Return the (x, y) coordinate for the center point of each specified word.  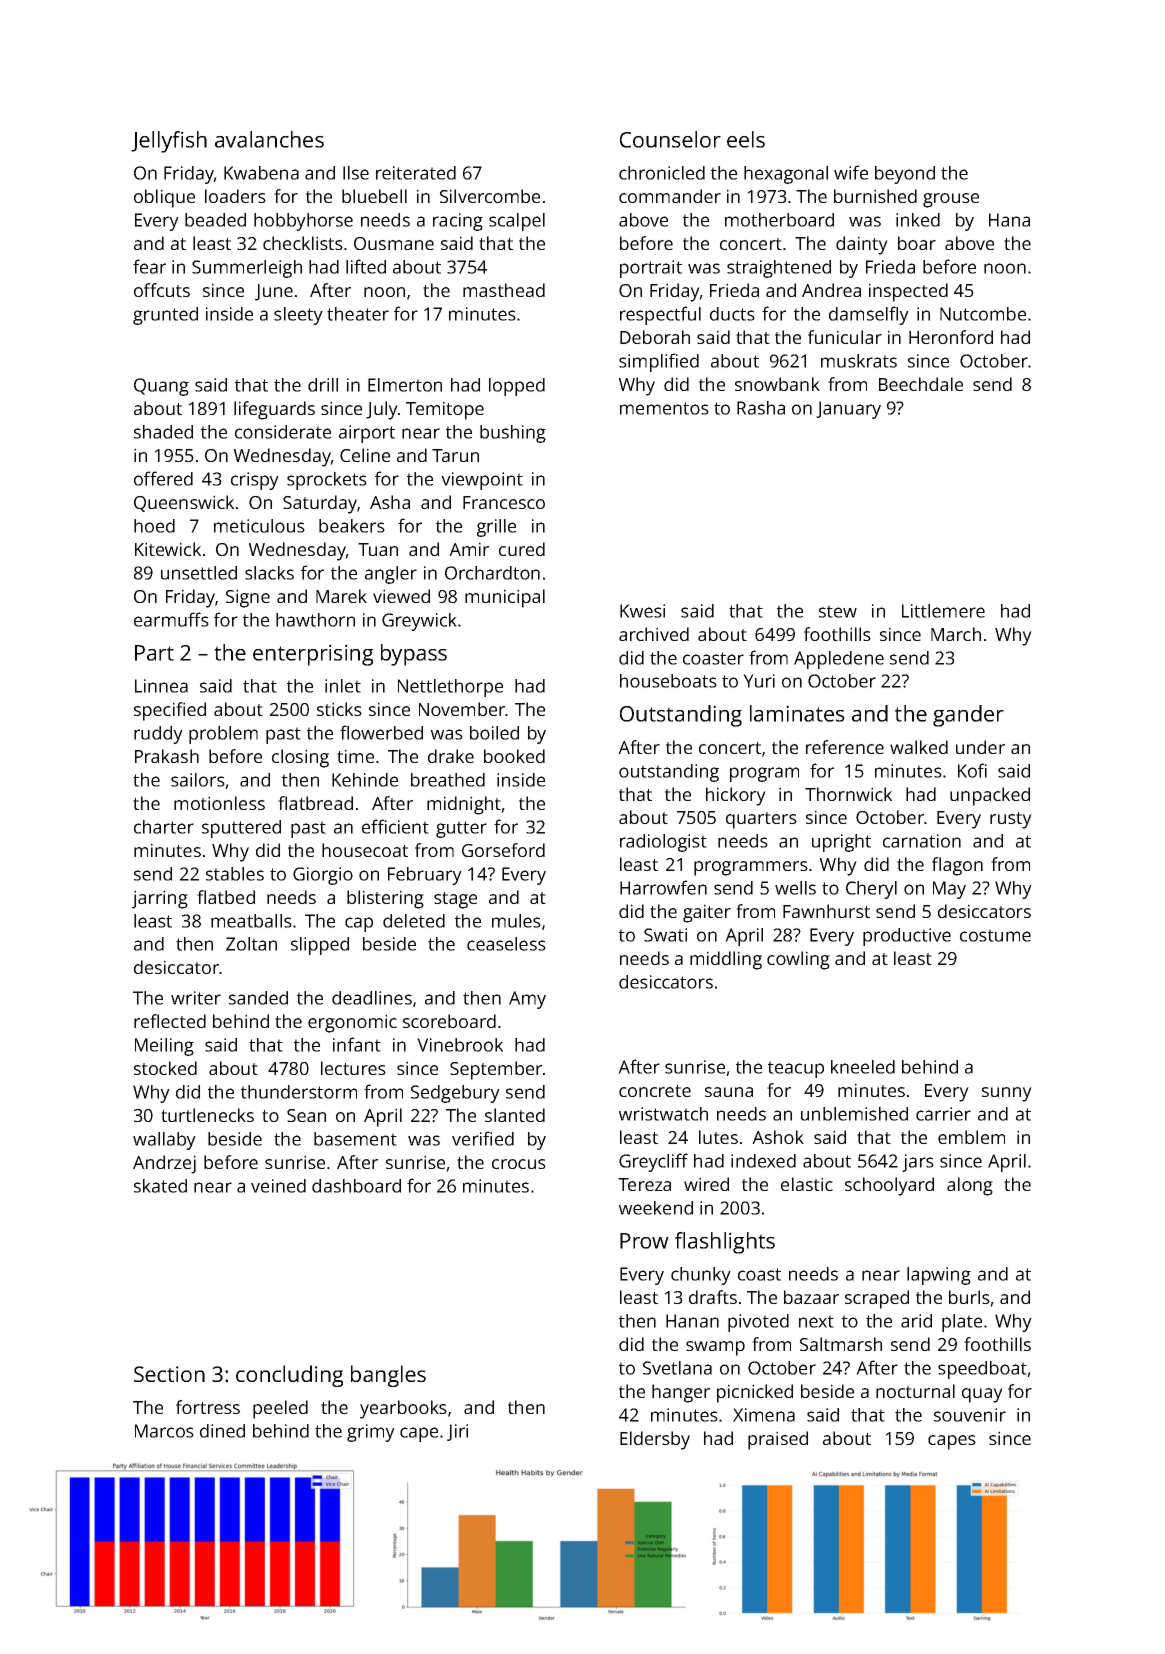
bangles (388, 1376)
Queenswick (184, 503)
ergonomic (352, 1023)
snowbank (777, 384)
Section (169, 1374)
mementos (664, 408)
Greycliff (653, 1162)
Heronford (951, 337)
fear (149, 266)
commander (670, 196)
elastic (807, 1184)
